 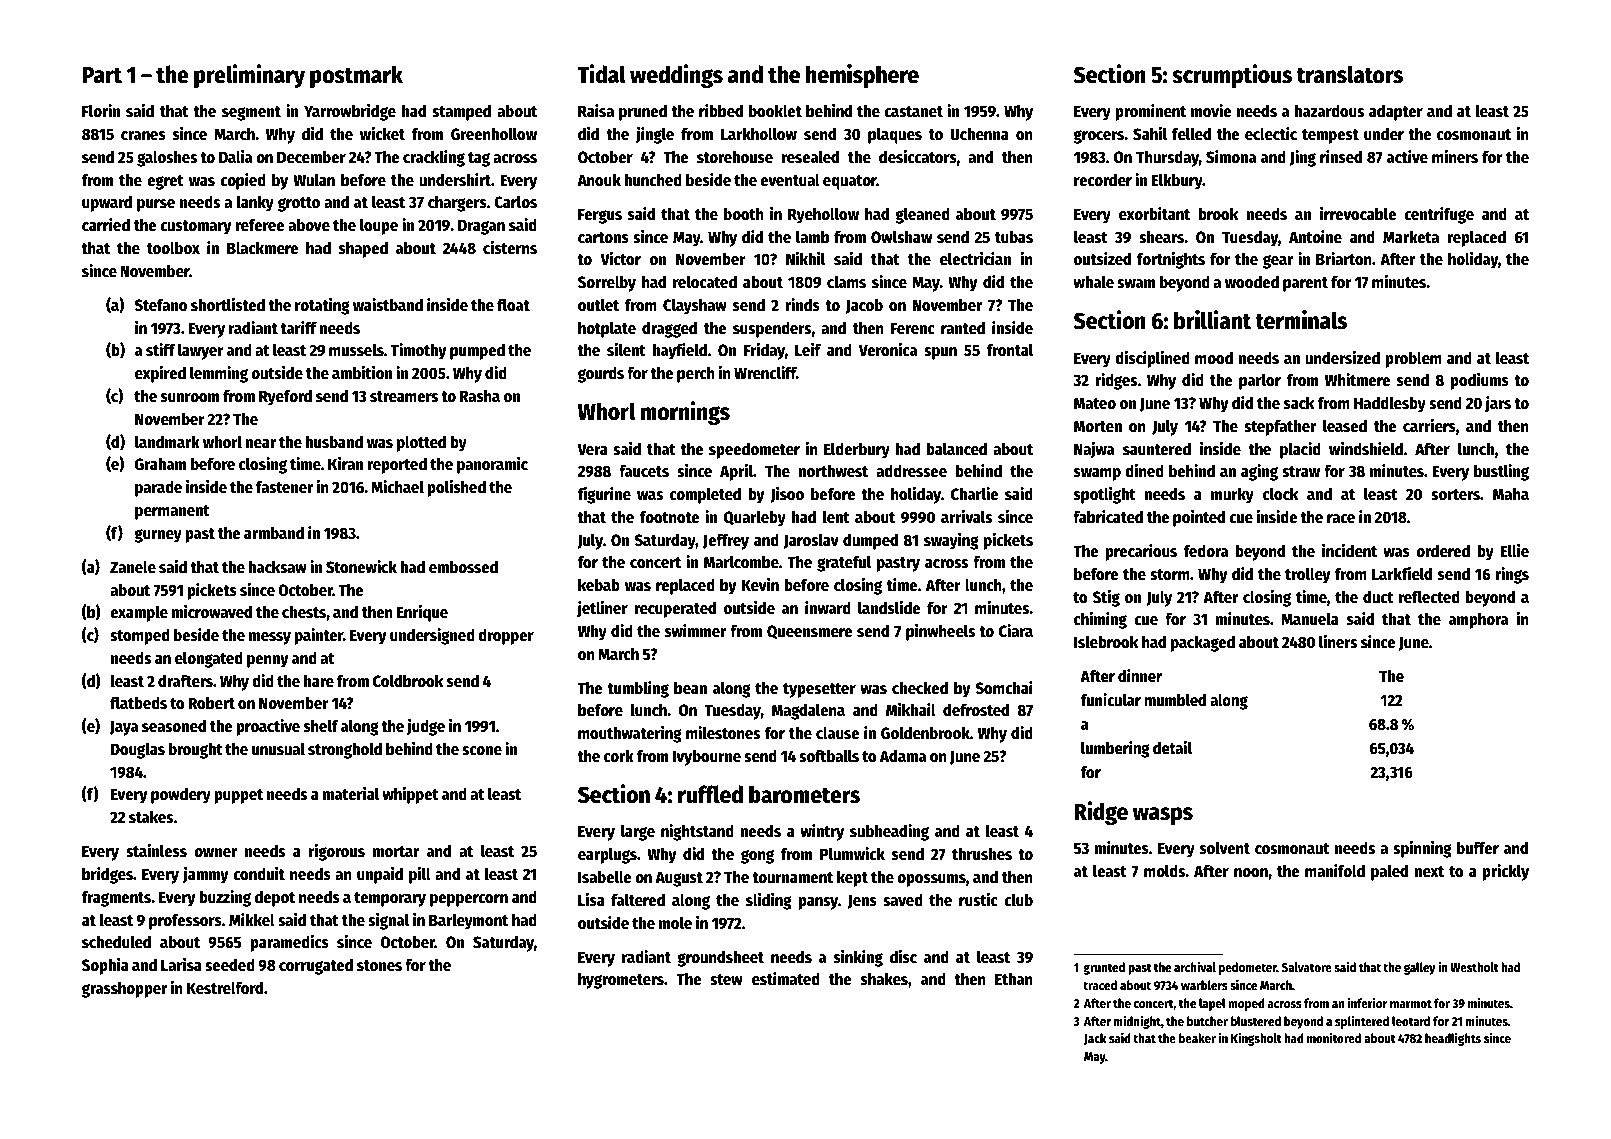 I want to click on corrugated, so click(x=316, y=966).
